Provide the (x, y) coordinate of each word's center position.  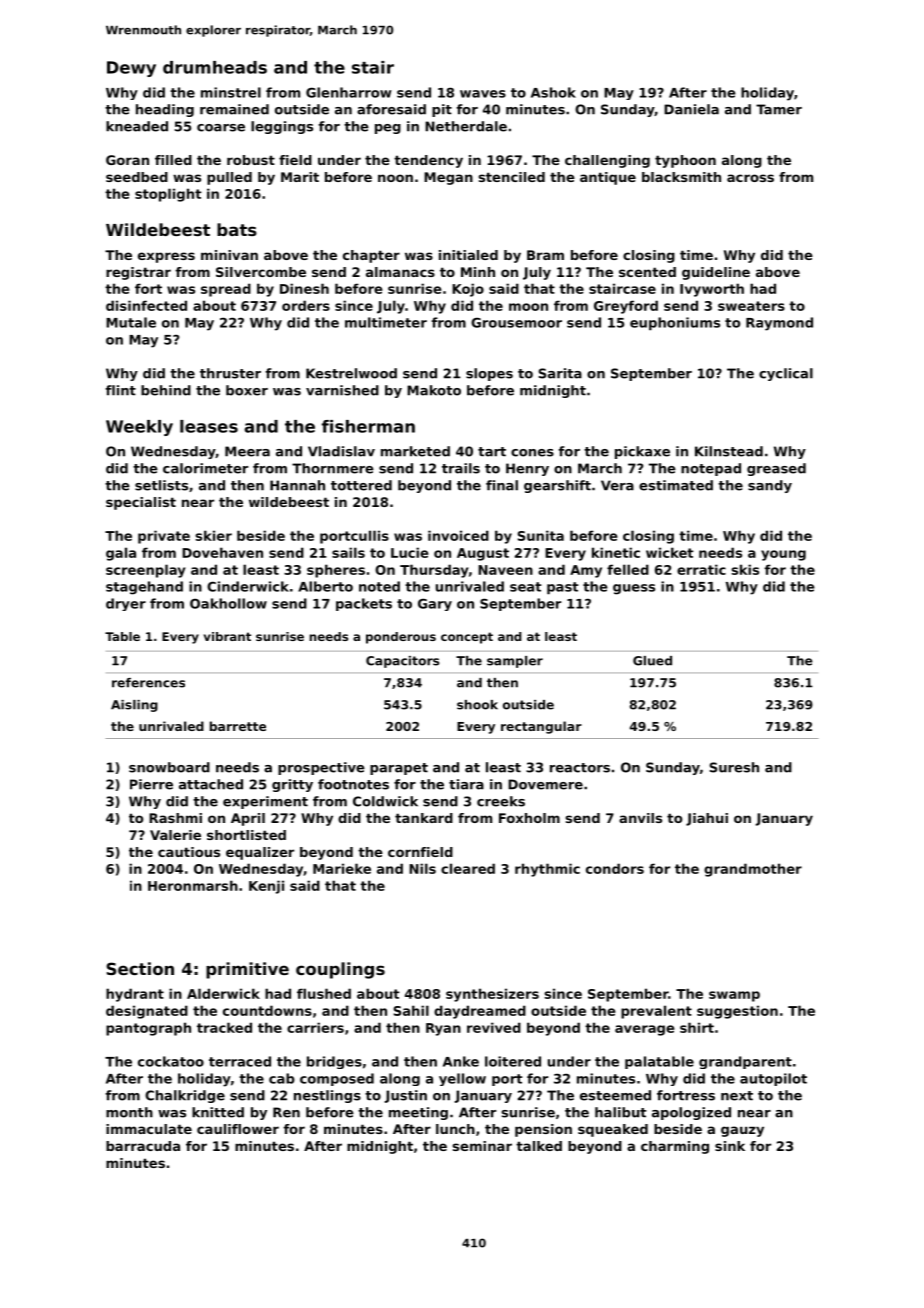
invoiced (458, 535)
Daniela (691, 109)
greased (776, 469)
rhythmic (547, 870)
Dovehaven (222, 552)
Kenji (266, 887)
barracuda (143, 1146)
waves (483, 94)
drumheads (215, 67)
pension (543, 1130)
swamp (734, 996)
